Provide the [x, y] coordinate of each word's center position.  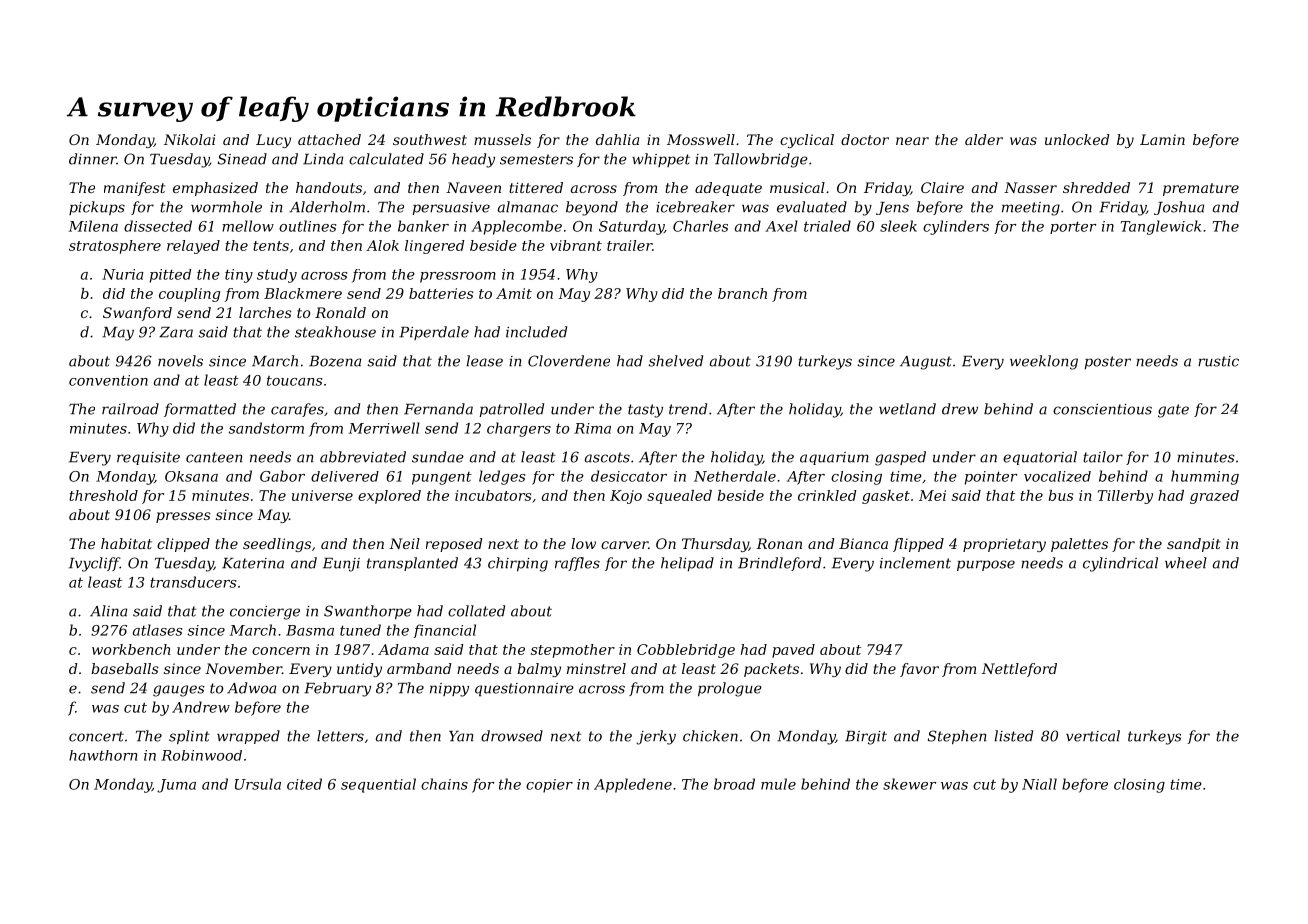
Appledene [633, 785]
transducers [193, 582]
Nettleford [1019, 670]
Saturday [631, 227]
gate [1173, 411]
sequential [378, 785]
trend [688, 409]
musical [797, 187]
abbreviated [363, 457]
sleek [898, 226]
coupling [189, 295]
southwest [430, 139]
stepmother [573, 651]
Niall [1039, 784]
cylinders [956, 227]
